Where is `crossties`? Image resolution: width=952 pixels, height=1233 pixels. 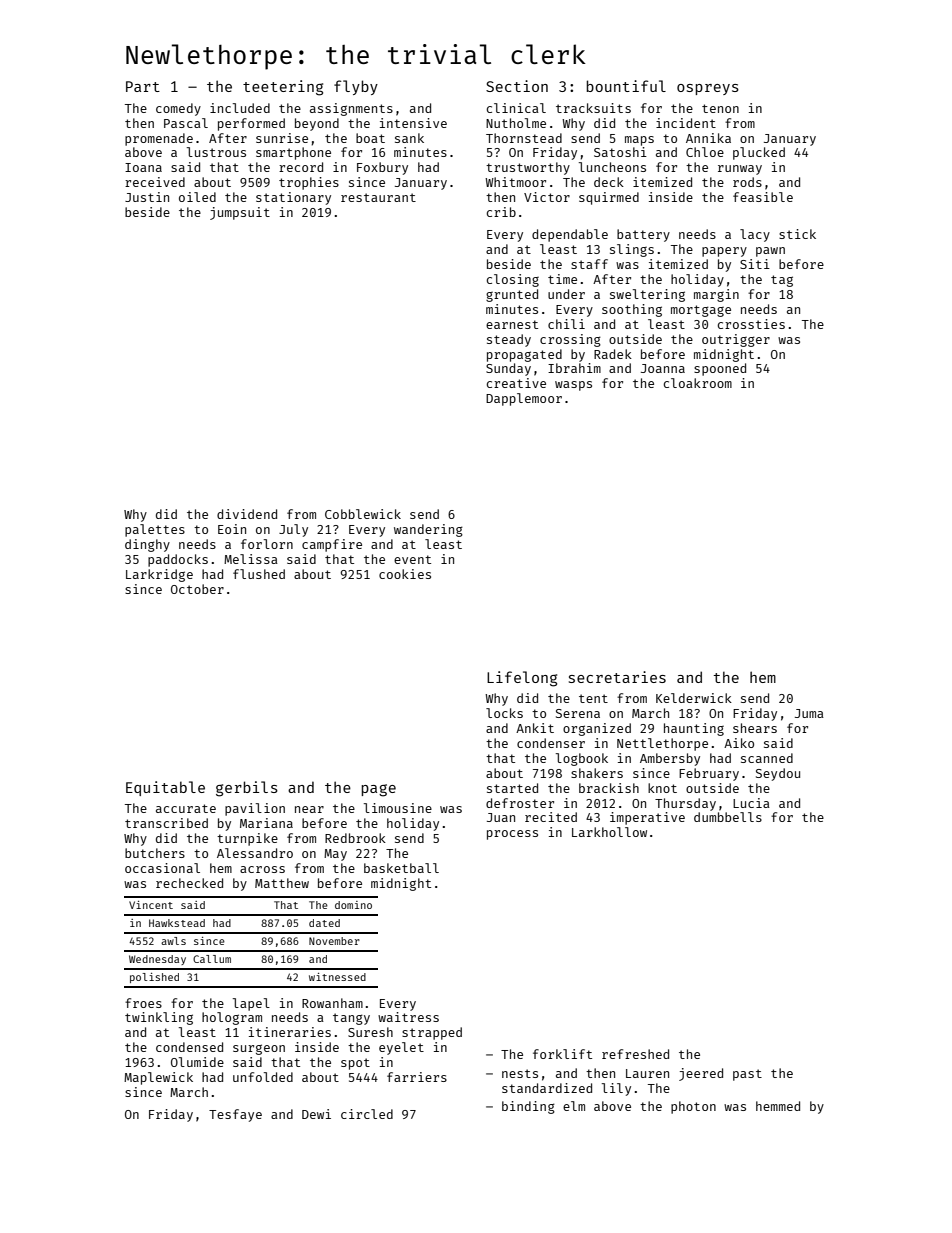 crossties is located at coordinates (751, 324).
